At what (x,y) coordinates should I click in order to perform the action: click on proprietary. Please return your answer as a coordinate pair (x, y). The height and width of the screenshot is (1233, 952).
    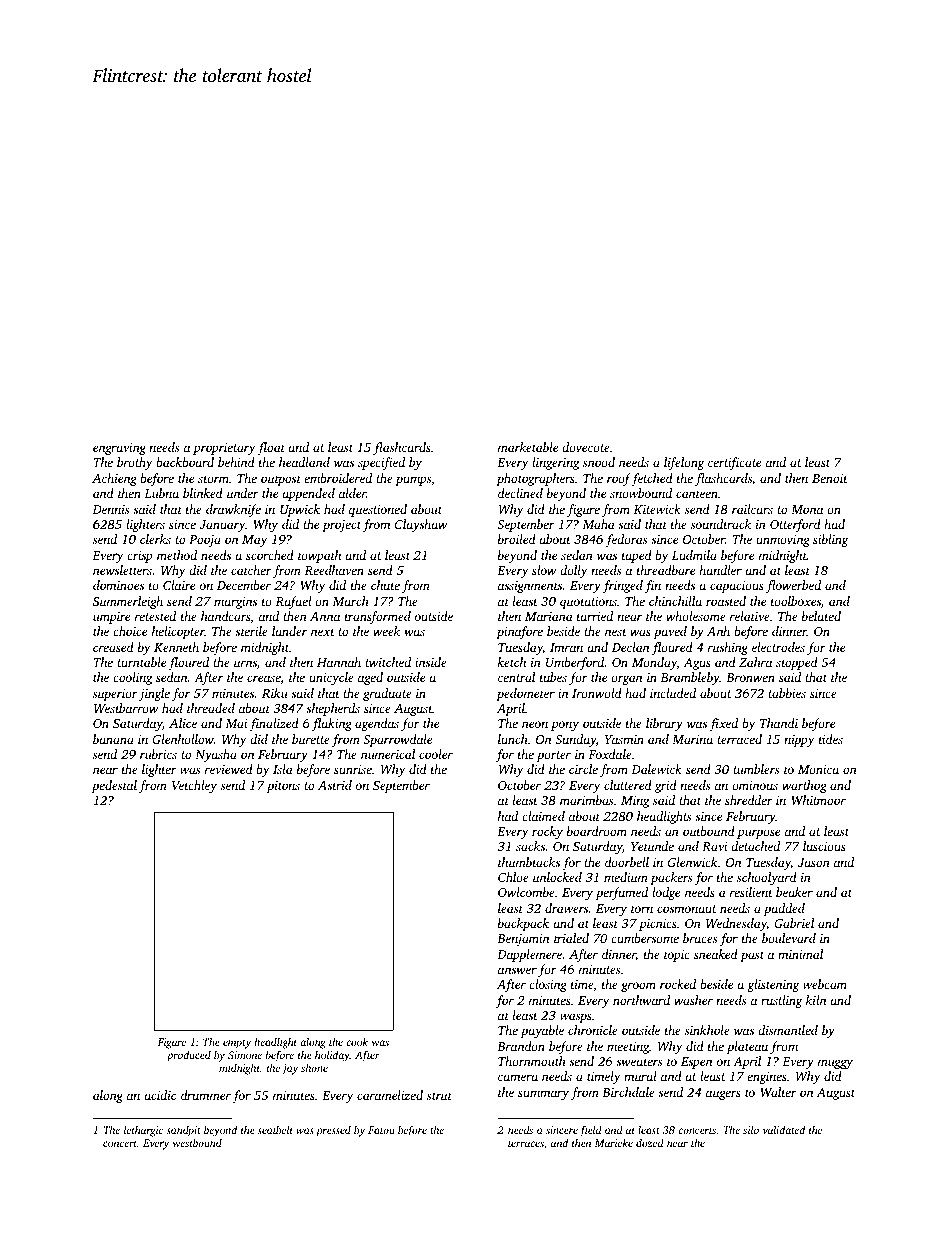
    Looking at the image, I should click on (224, 449).
